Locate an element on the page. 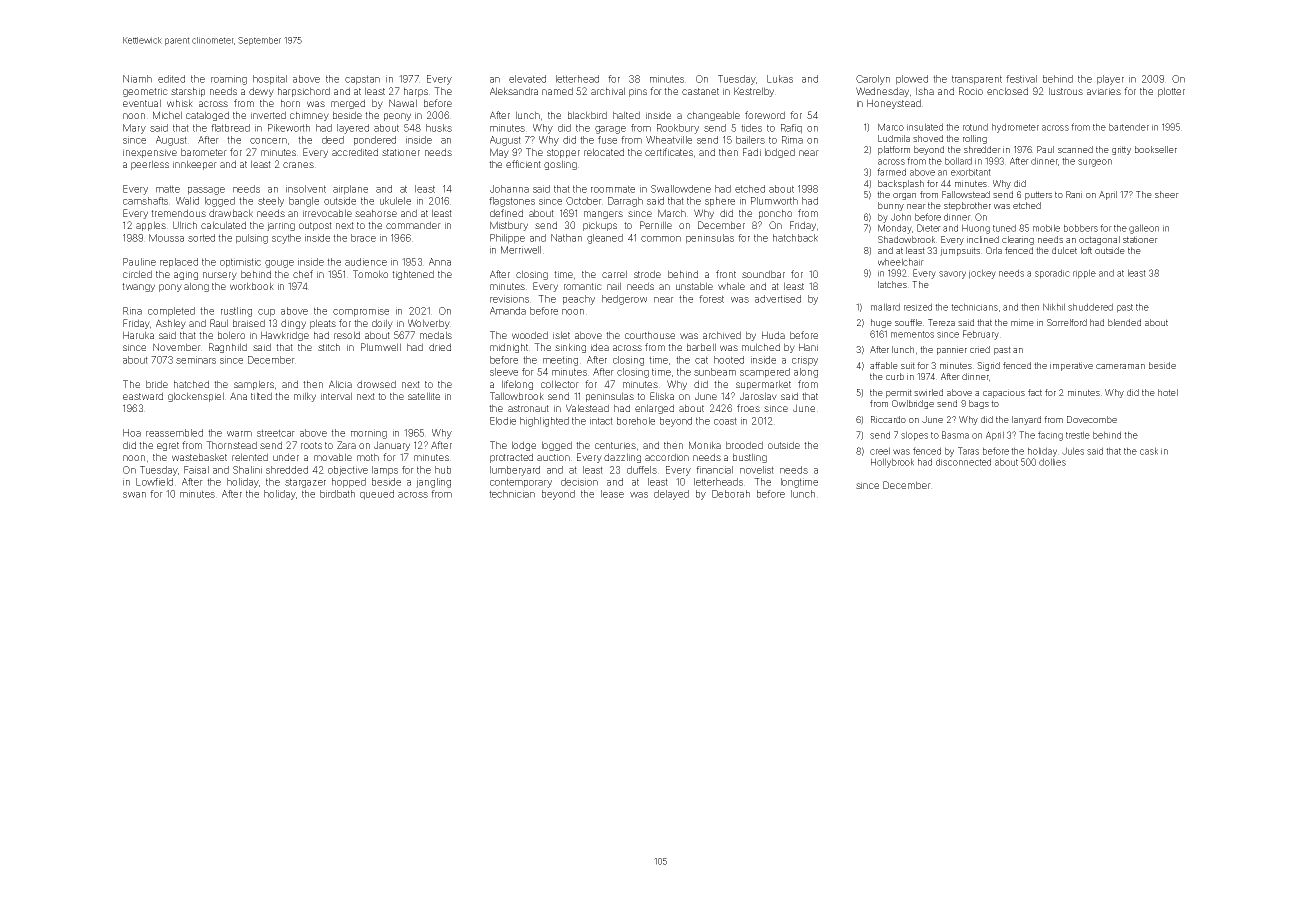 This document has height=924, width=1308. protracted is located at coordinates (511, 458).
